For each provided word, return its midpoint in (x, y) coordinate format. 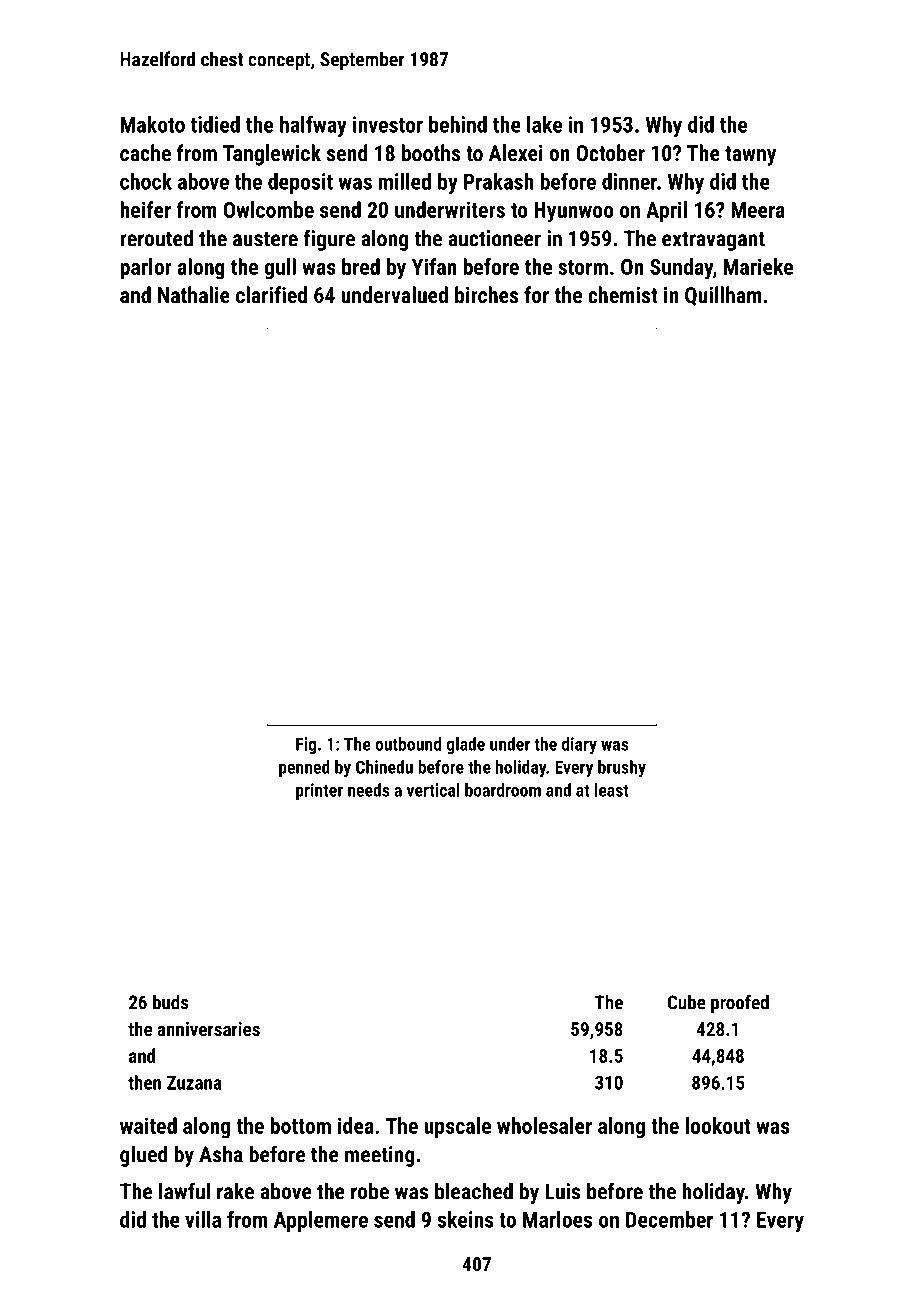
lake (544, 124)
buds (170, 1002)
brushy (622, 768)
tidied (215, 124)
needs (368, 790)
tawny (750, 156)
